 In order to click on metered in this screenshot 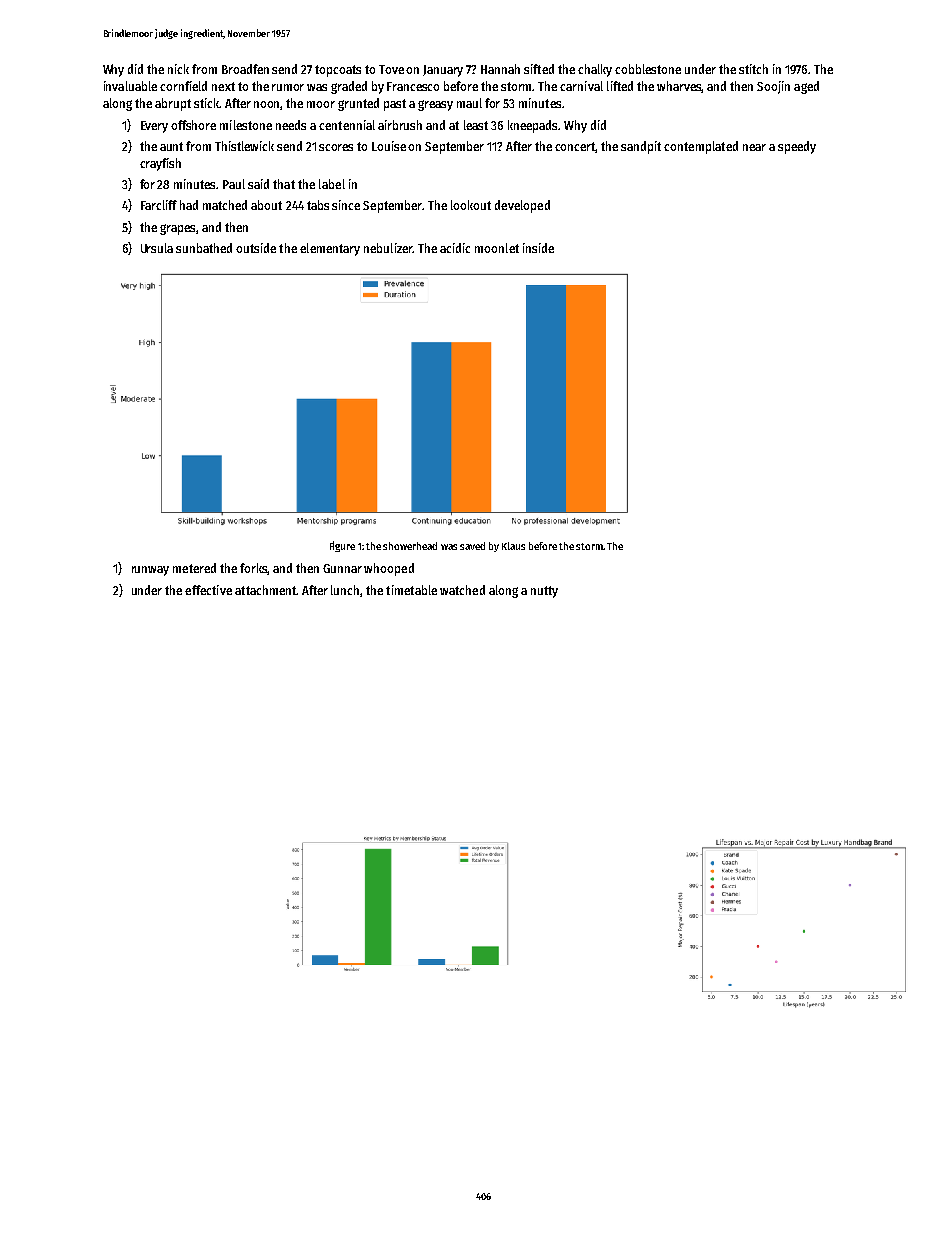, I will do `click(194, 568)`.
